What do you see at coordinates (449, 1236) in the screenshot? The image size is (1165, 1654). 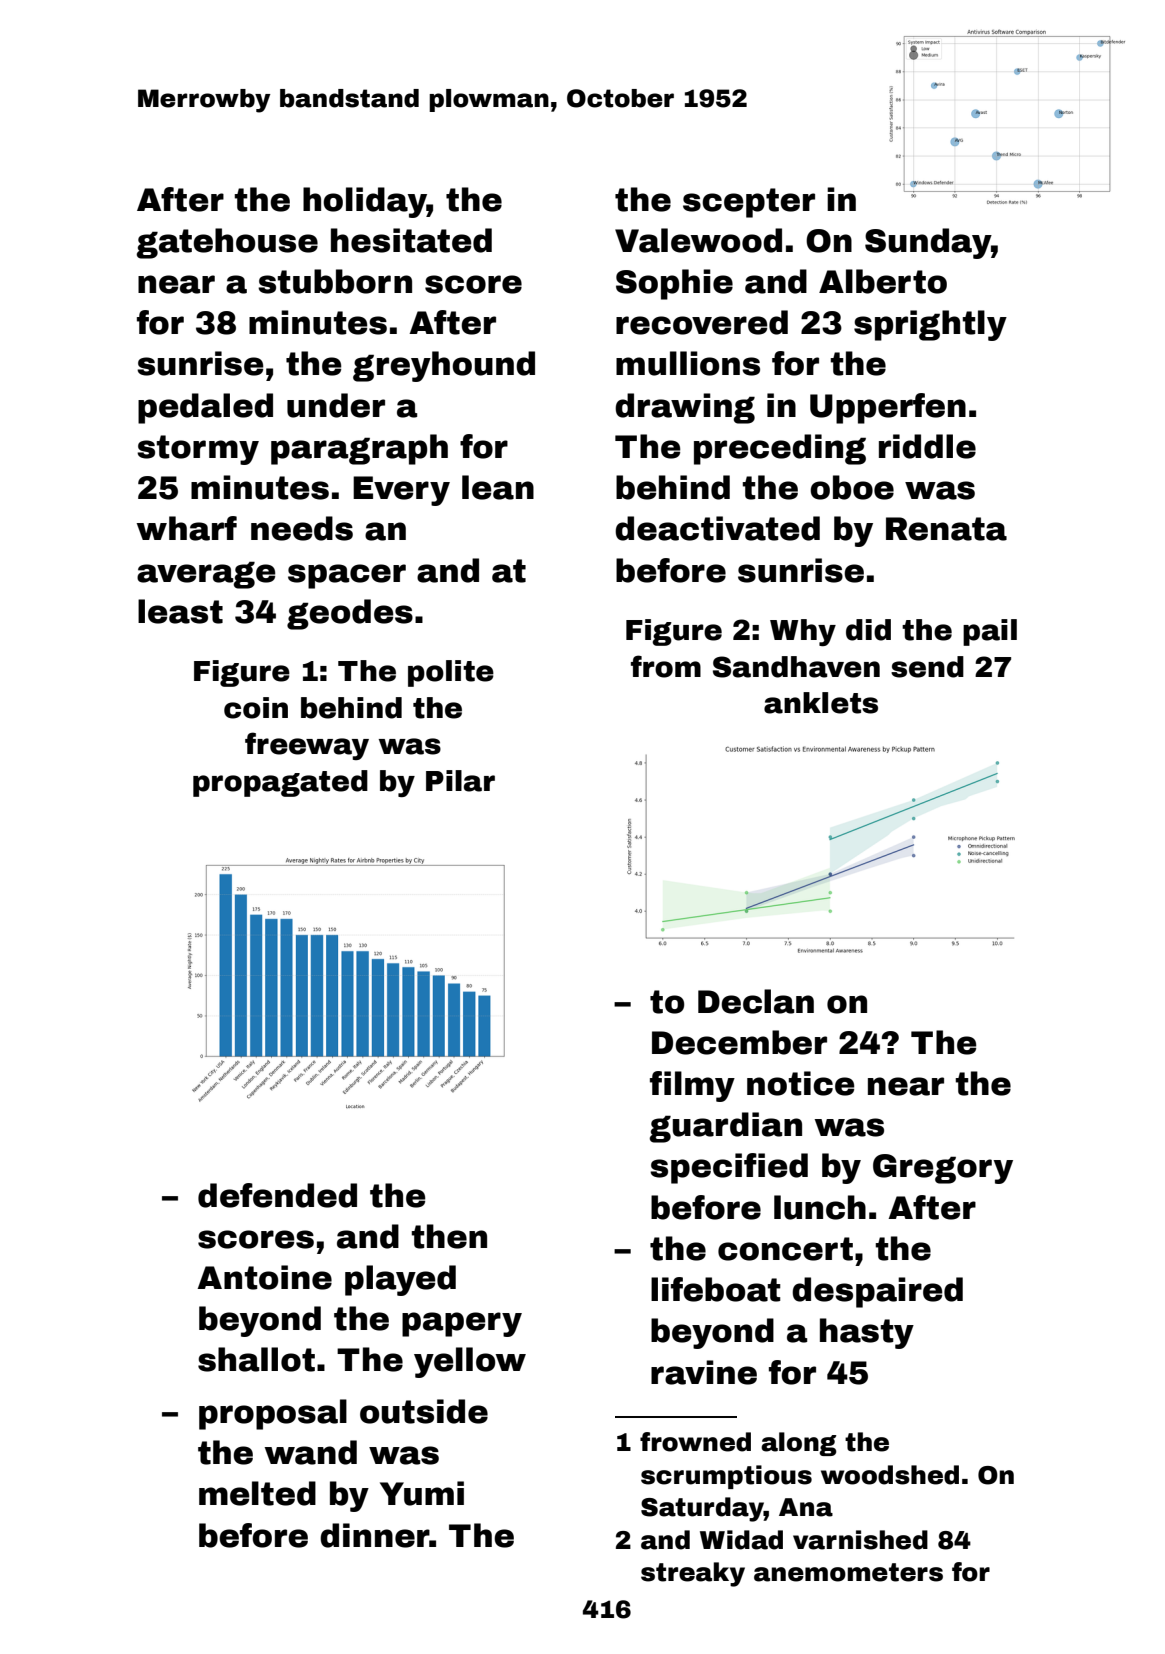 I see `then` at bounding box center [449, 1236].
